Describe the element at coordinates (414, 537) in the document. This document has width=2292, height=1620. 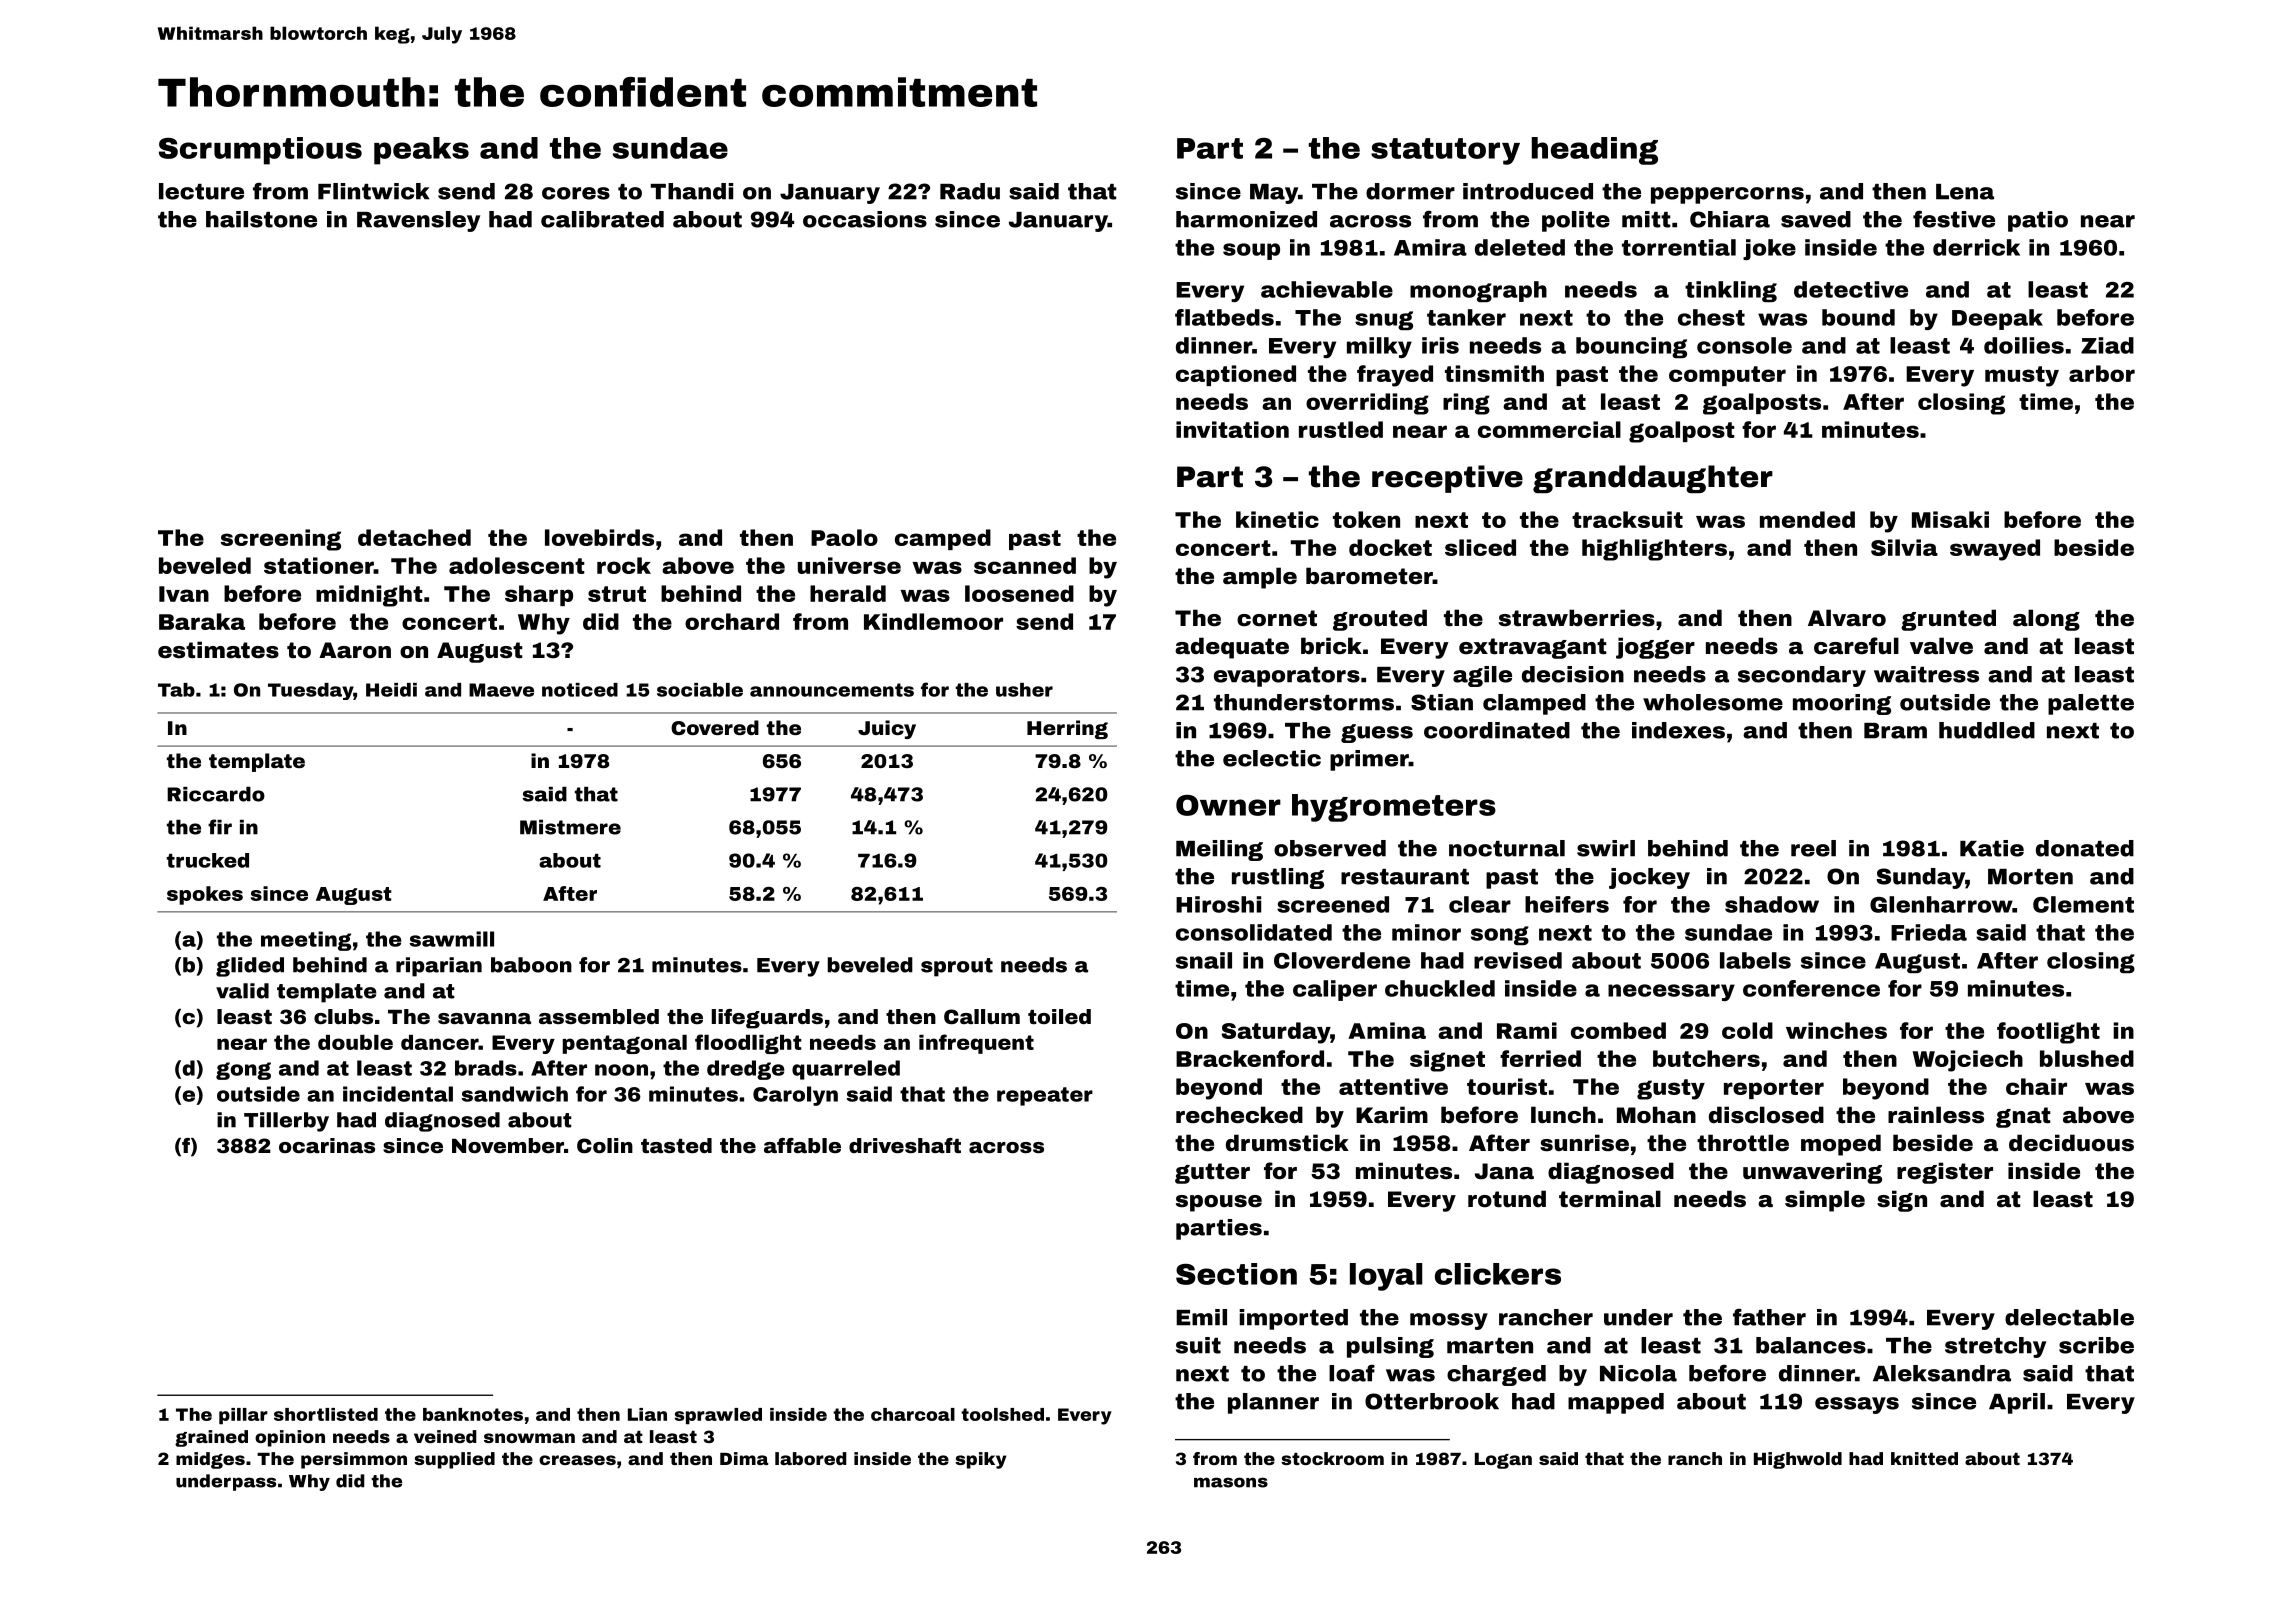
I see `detached` at that location.
